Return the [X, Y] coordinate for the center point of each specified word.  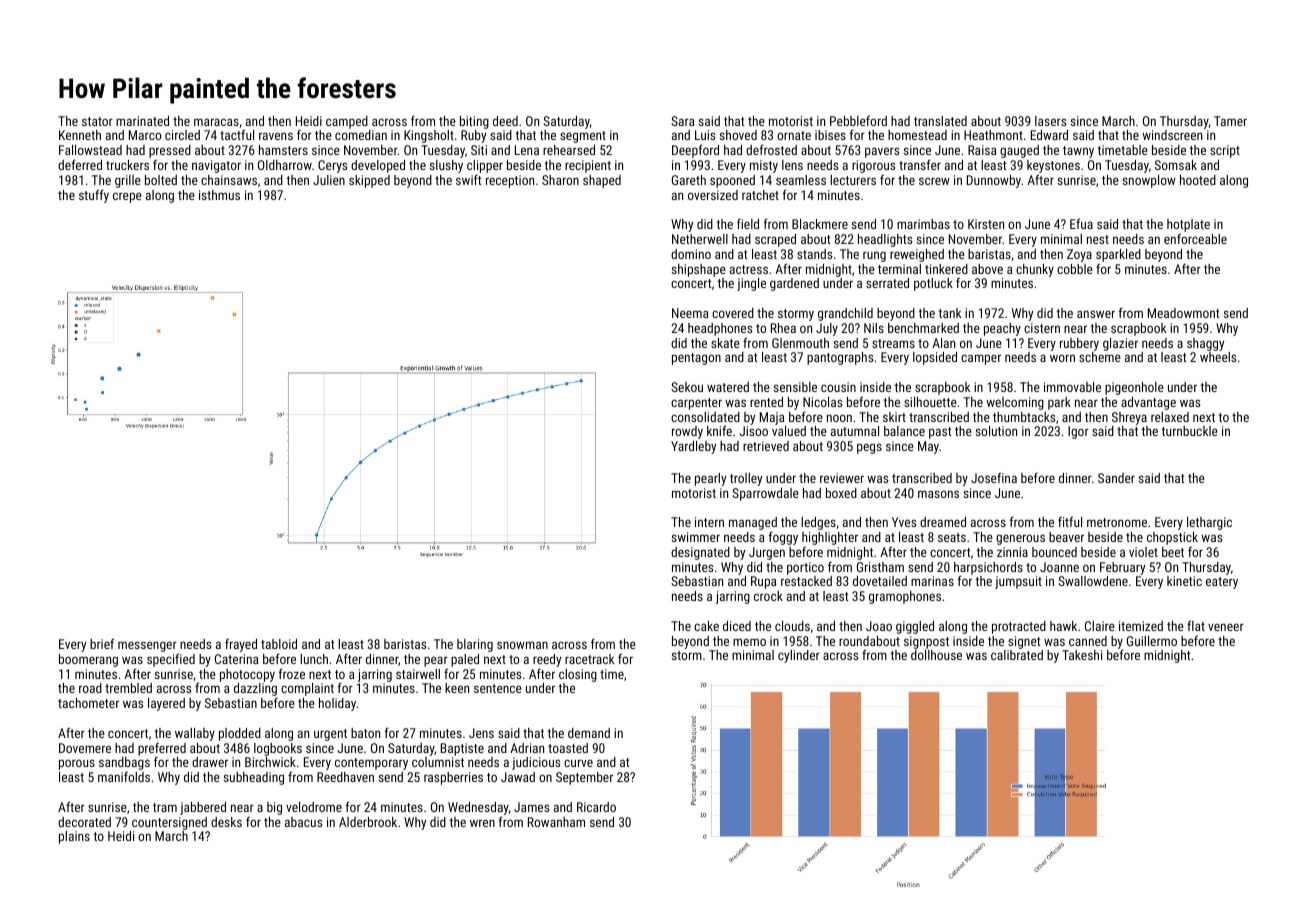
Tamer [1230, 121]
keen [457, 688]
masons [938, 494]
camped [347, 122]
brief [102, 643]
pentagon [696, 359]
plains [74, 837]
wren [482, 823]
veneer [1226, 627]
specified [171, 660]
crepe [127, 197]
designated [700, 553]
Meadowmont [1183, 313]
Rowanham [556, 822]
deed [505, 121]
